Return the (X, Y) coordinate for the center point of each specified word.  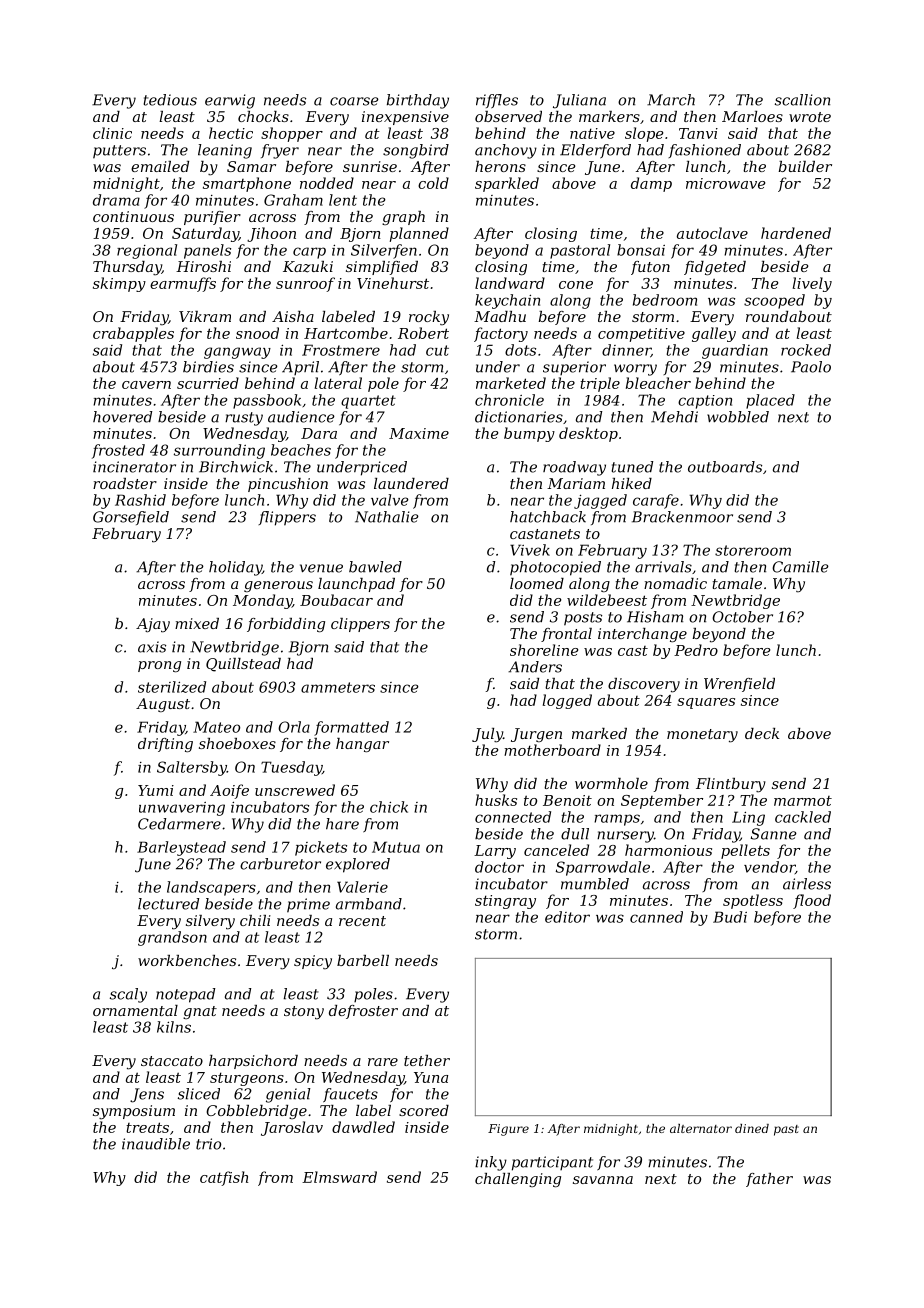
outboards (725, 467)
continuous (133, 216)
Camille (800, 567)
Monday (262, 601)
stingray (505, 902)
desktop (588, 434)
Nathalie (387, 517)
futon (650, 268)
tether (427, 1060)
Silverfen (384, 251)
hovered (122, 417)
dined (752, 1128)
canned (656, 917)
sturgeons (247, 1079)
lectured (168, 904)
